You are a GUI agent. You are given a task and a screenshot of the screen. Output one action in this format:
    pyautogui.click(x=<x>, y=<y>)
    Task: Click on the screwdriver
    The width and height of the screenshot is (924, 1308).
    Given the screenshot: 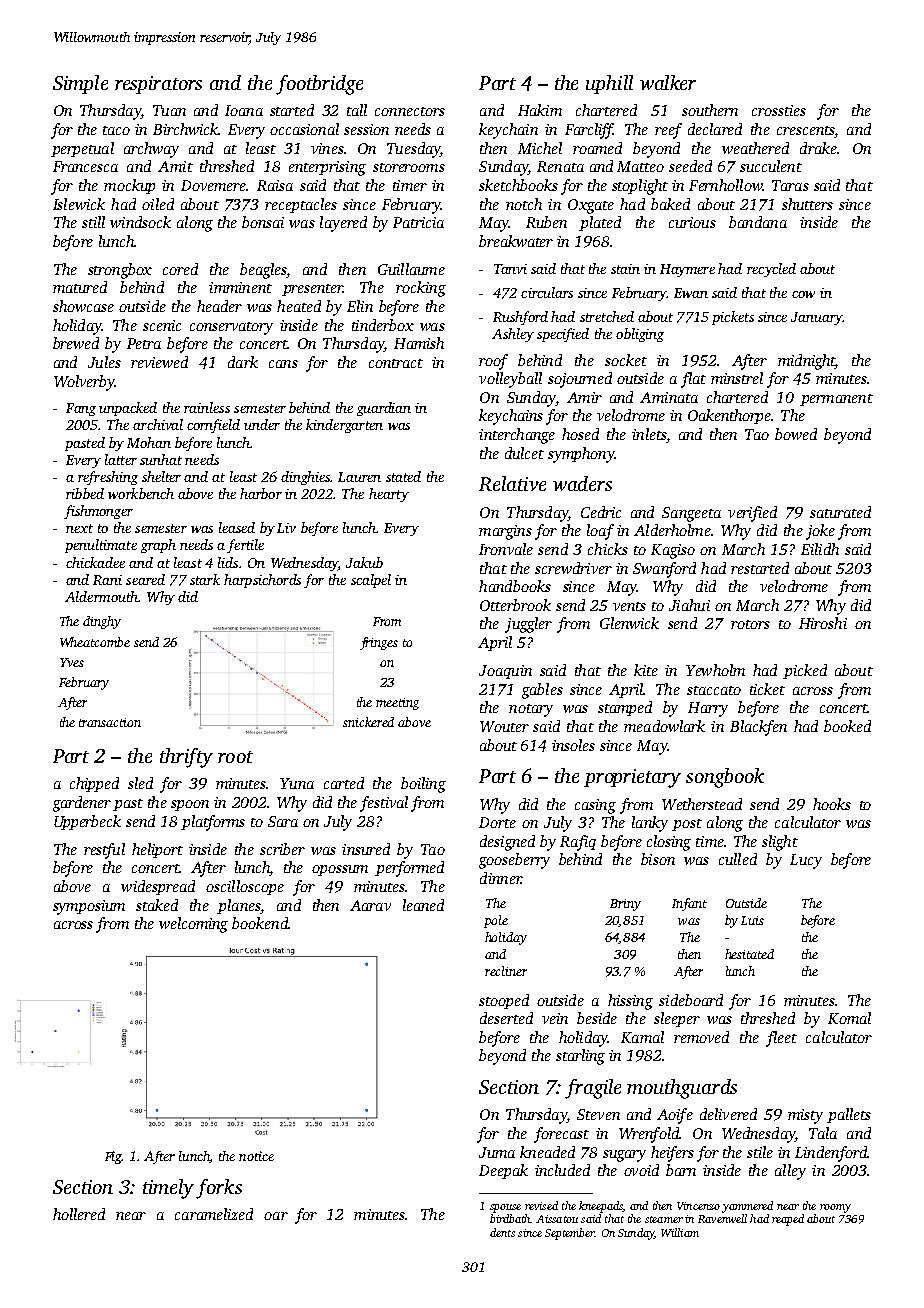 What is the action you would take?
    pyautogui.click(x=573, y=568)
